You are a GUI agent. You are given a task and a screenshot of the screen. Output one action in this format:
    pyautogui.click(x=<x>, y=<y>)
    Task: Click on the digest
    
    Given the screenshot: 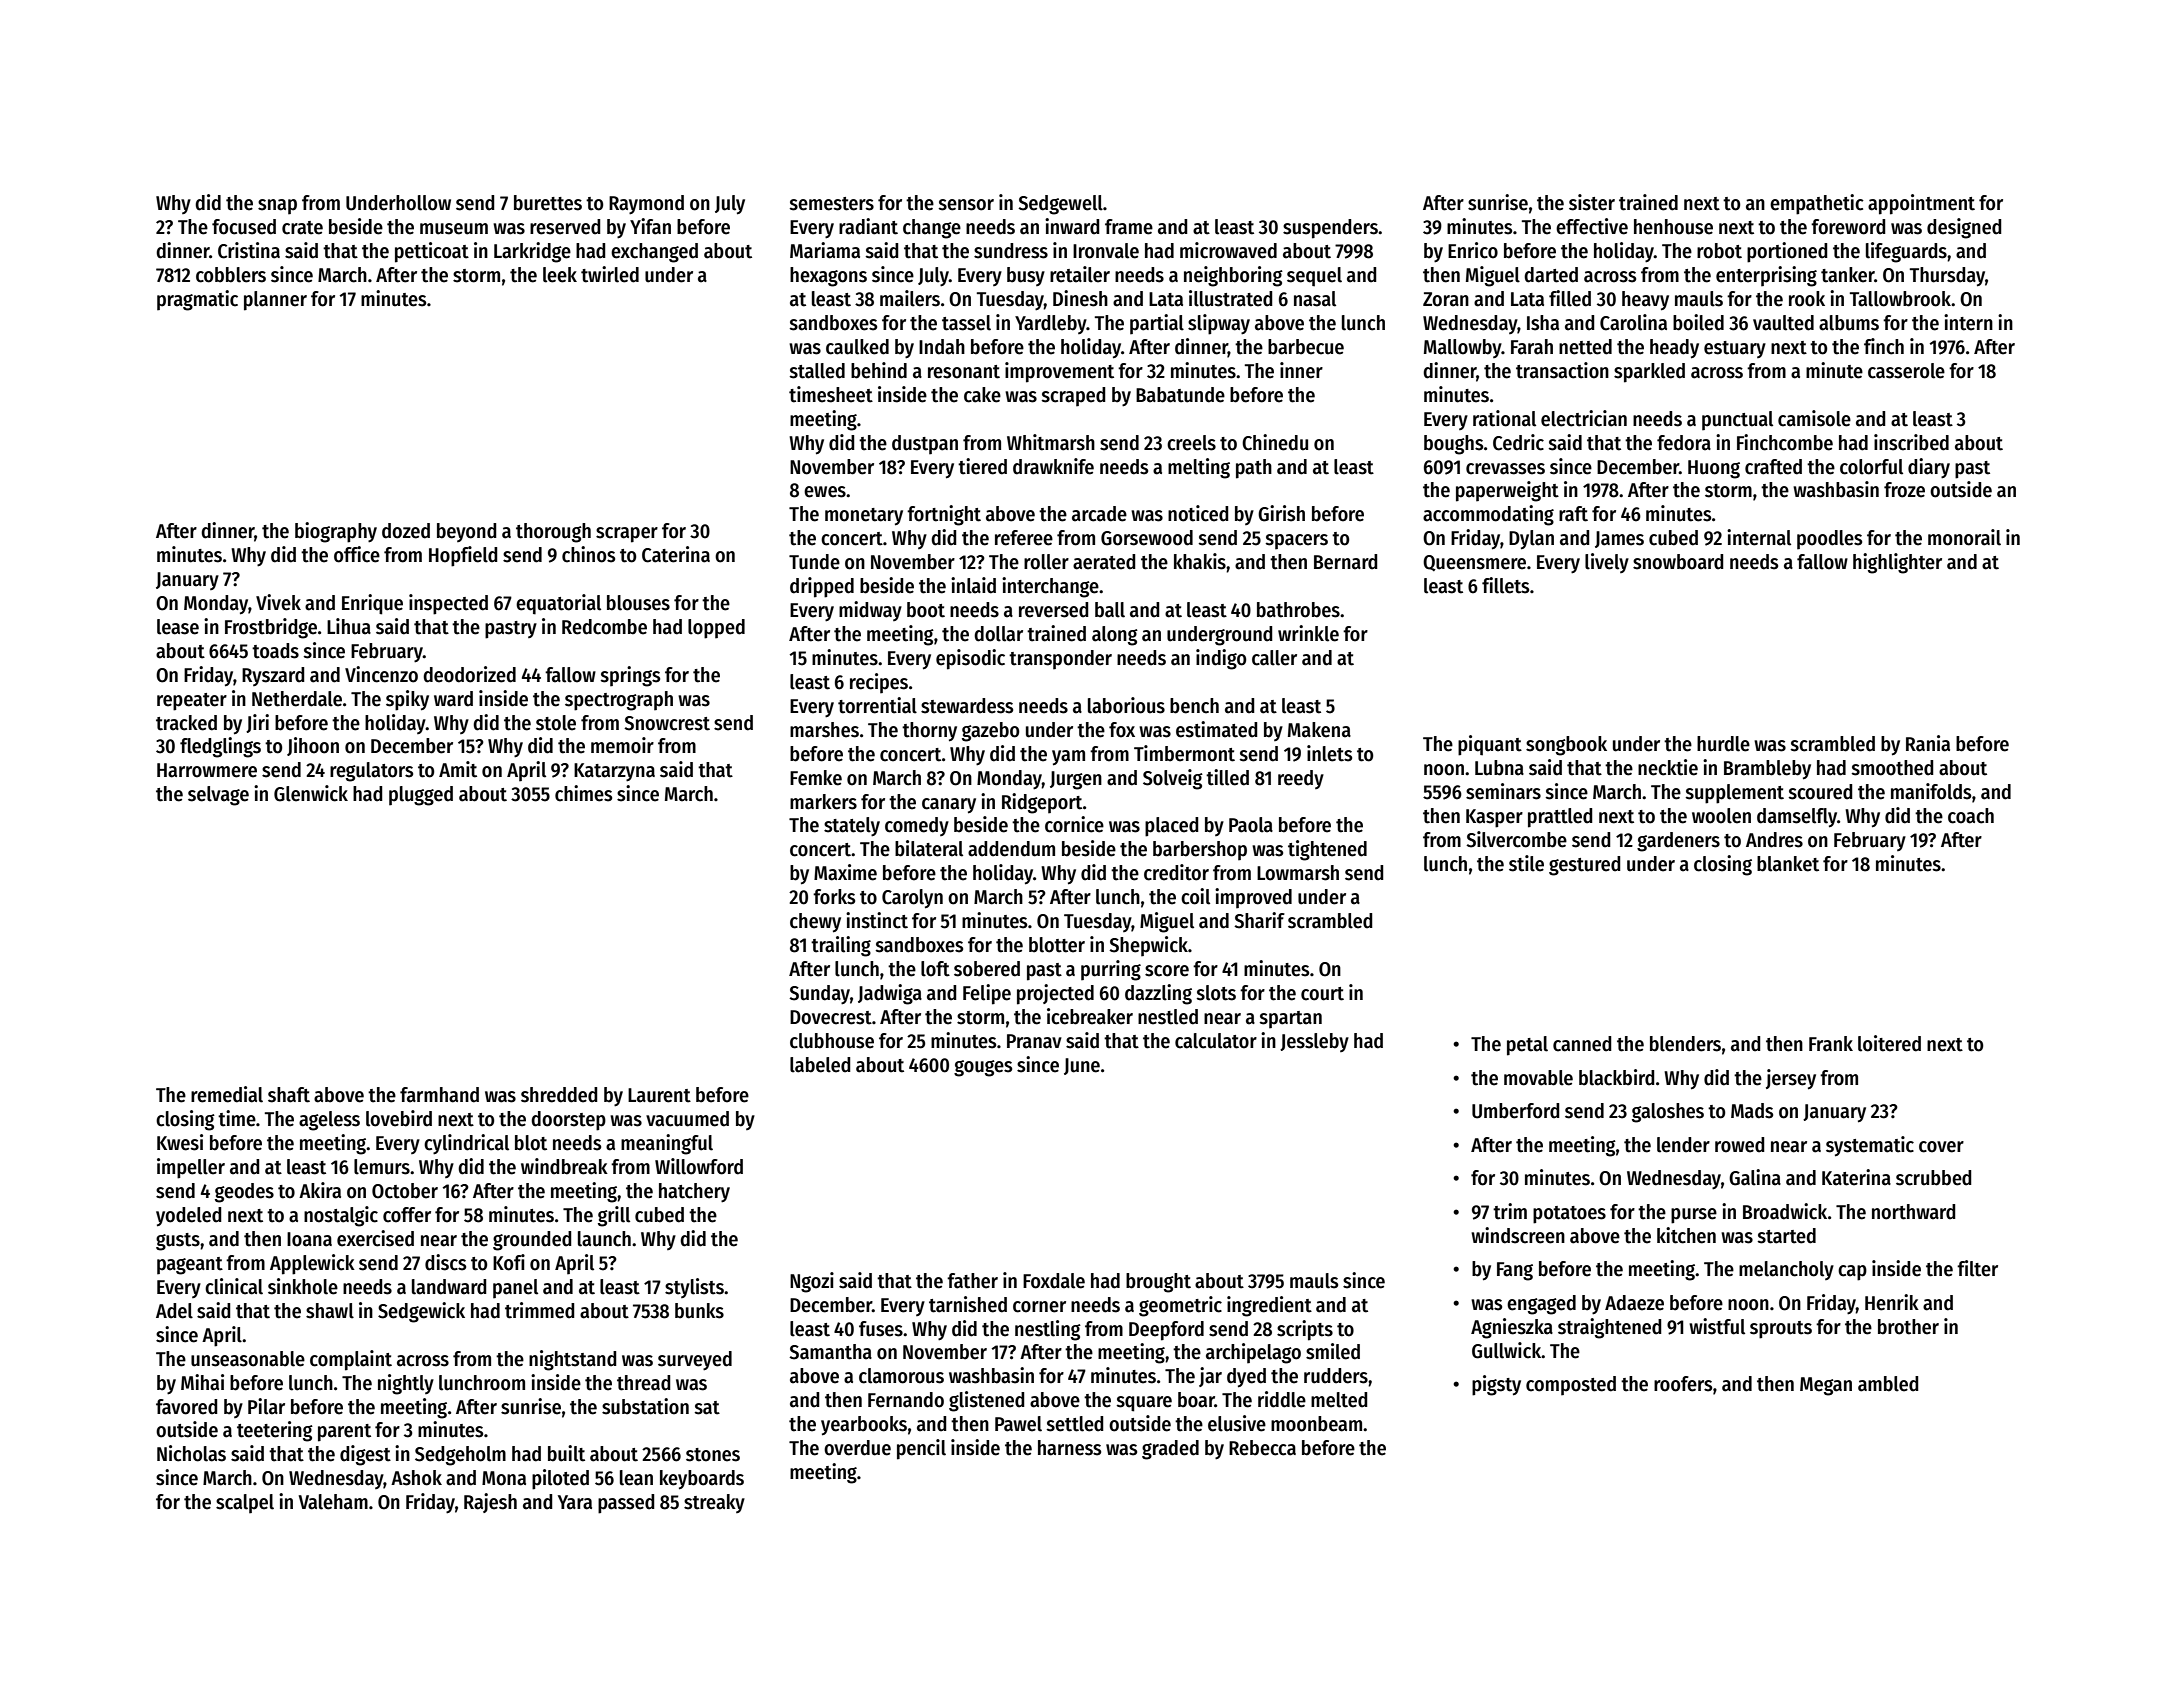 What is the action you would take?
    pyautogui.click(x=365, y=1455)
